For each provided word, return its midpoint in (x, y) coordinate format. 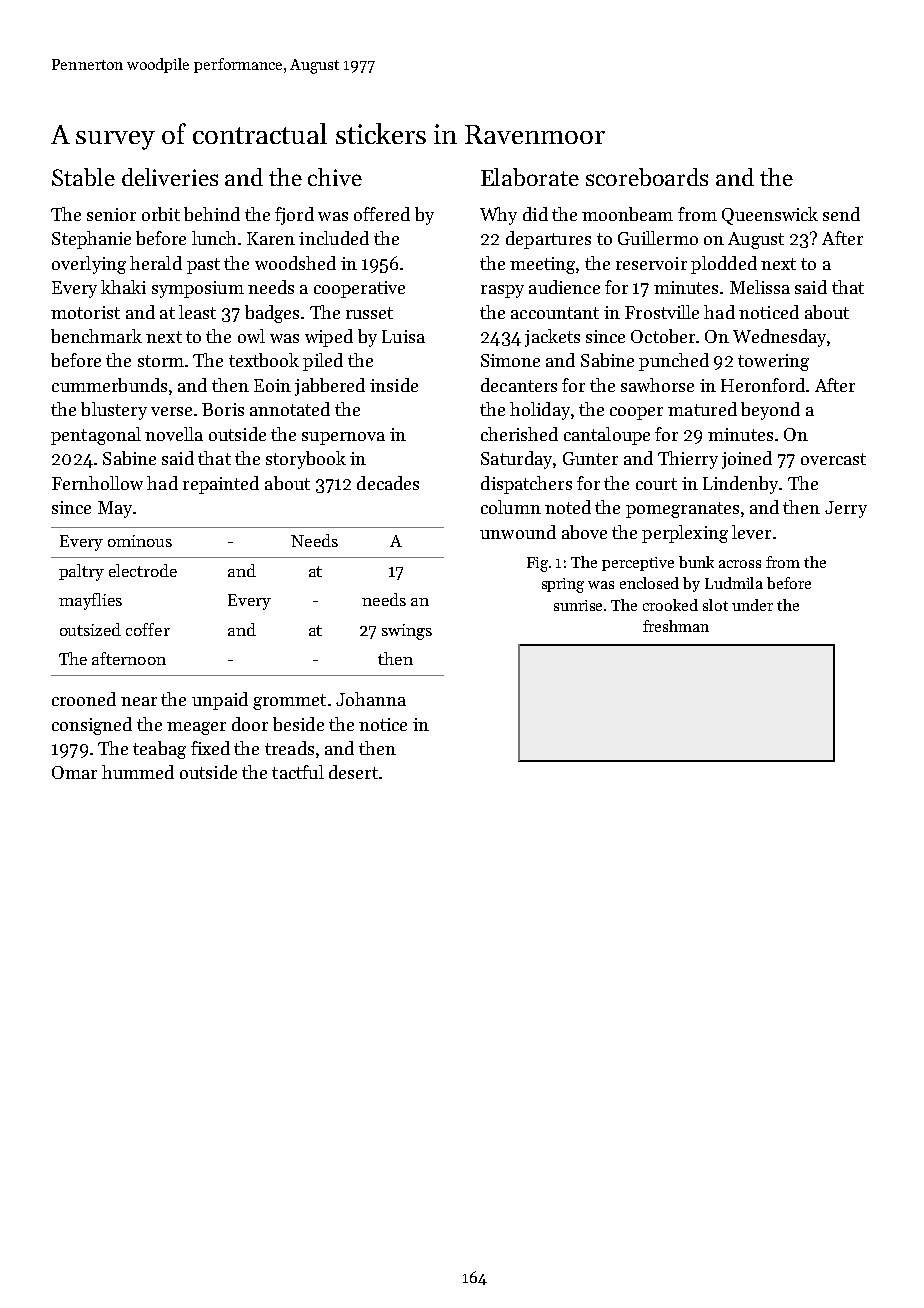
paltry (81, 572)
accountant (555, 313)
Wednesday (779, 338)
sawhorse (657, 385)
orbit (161, 214)
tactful (298, 772)
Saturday (516, 460)
